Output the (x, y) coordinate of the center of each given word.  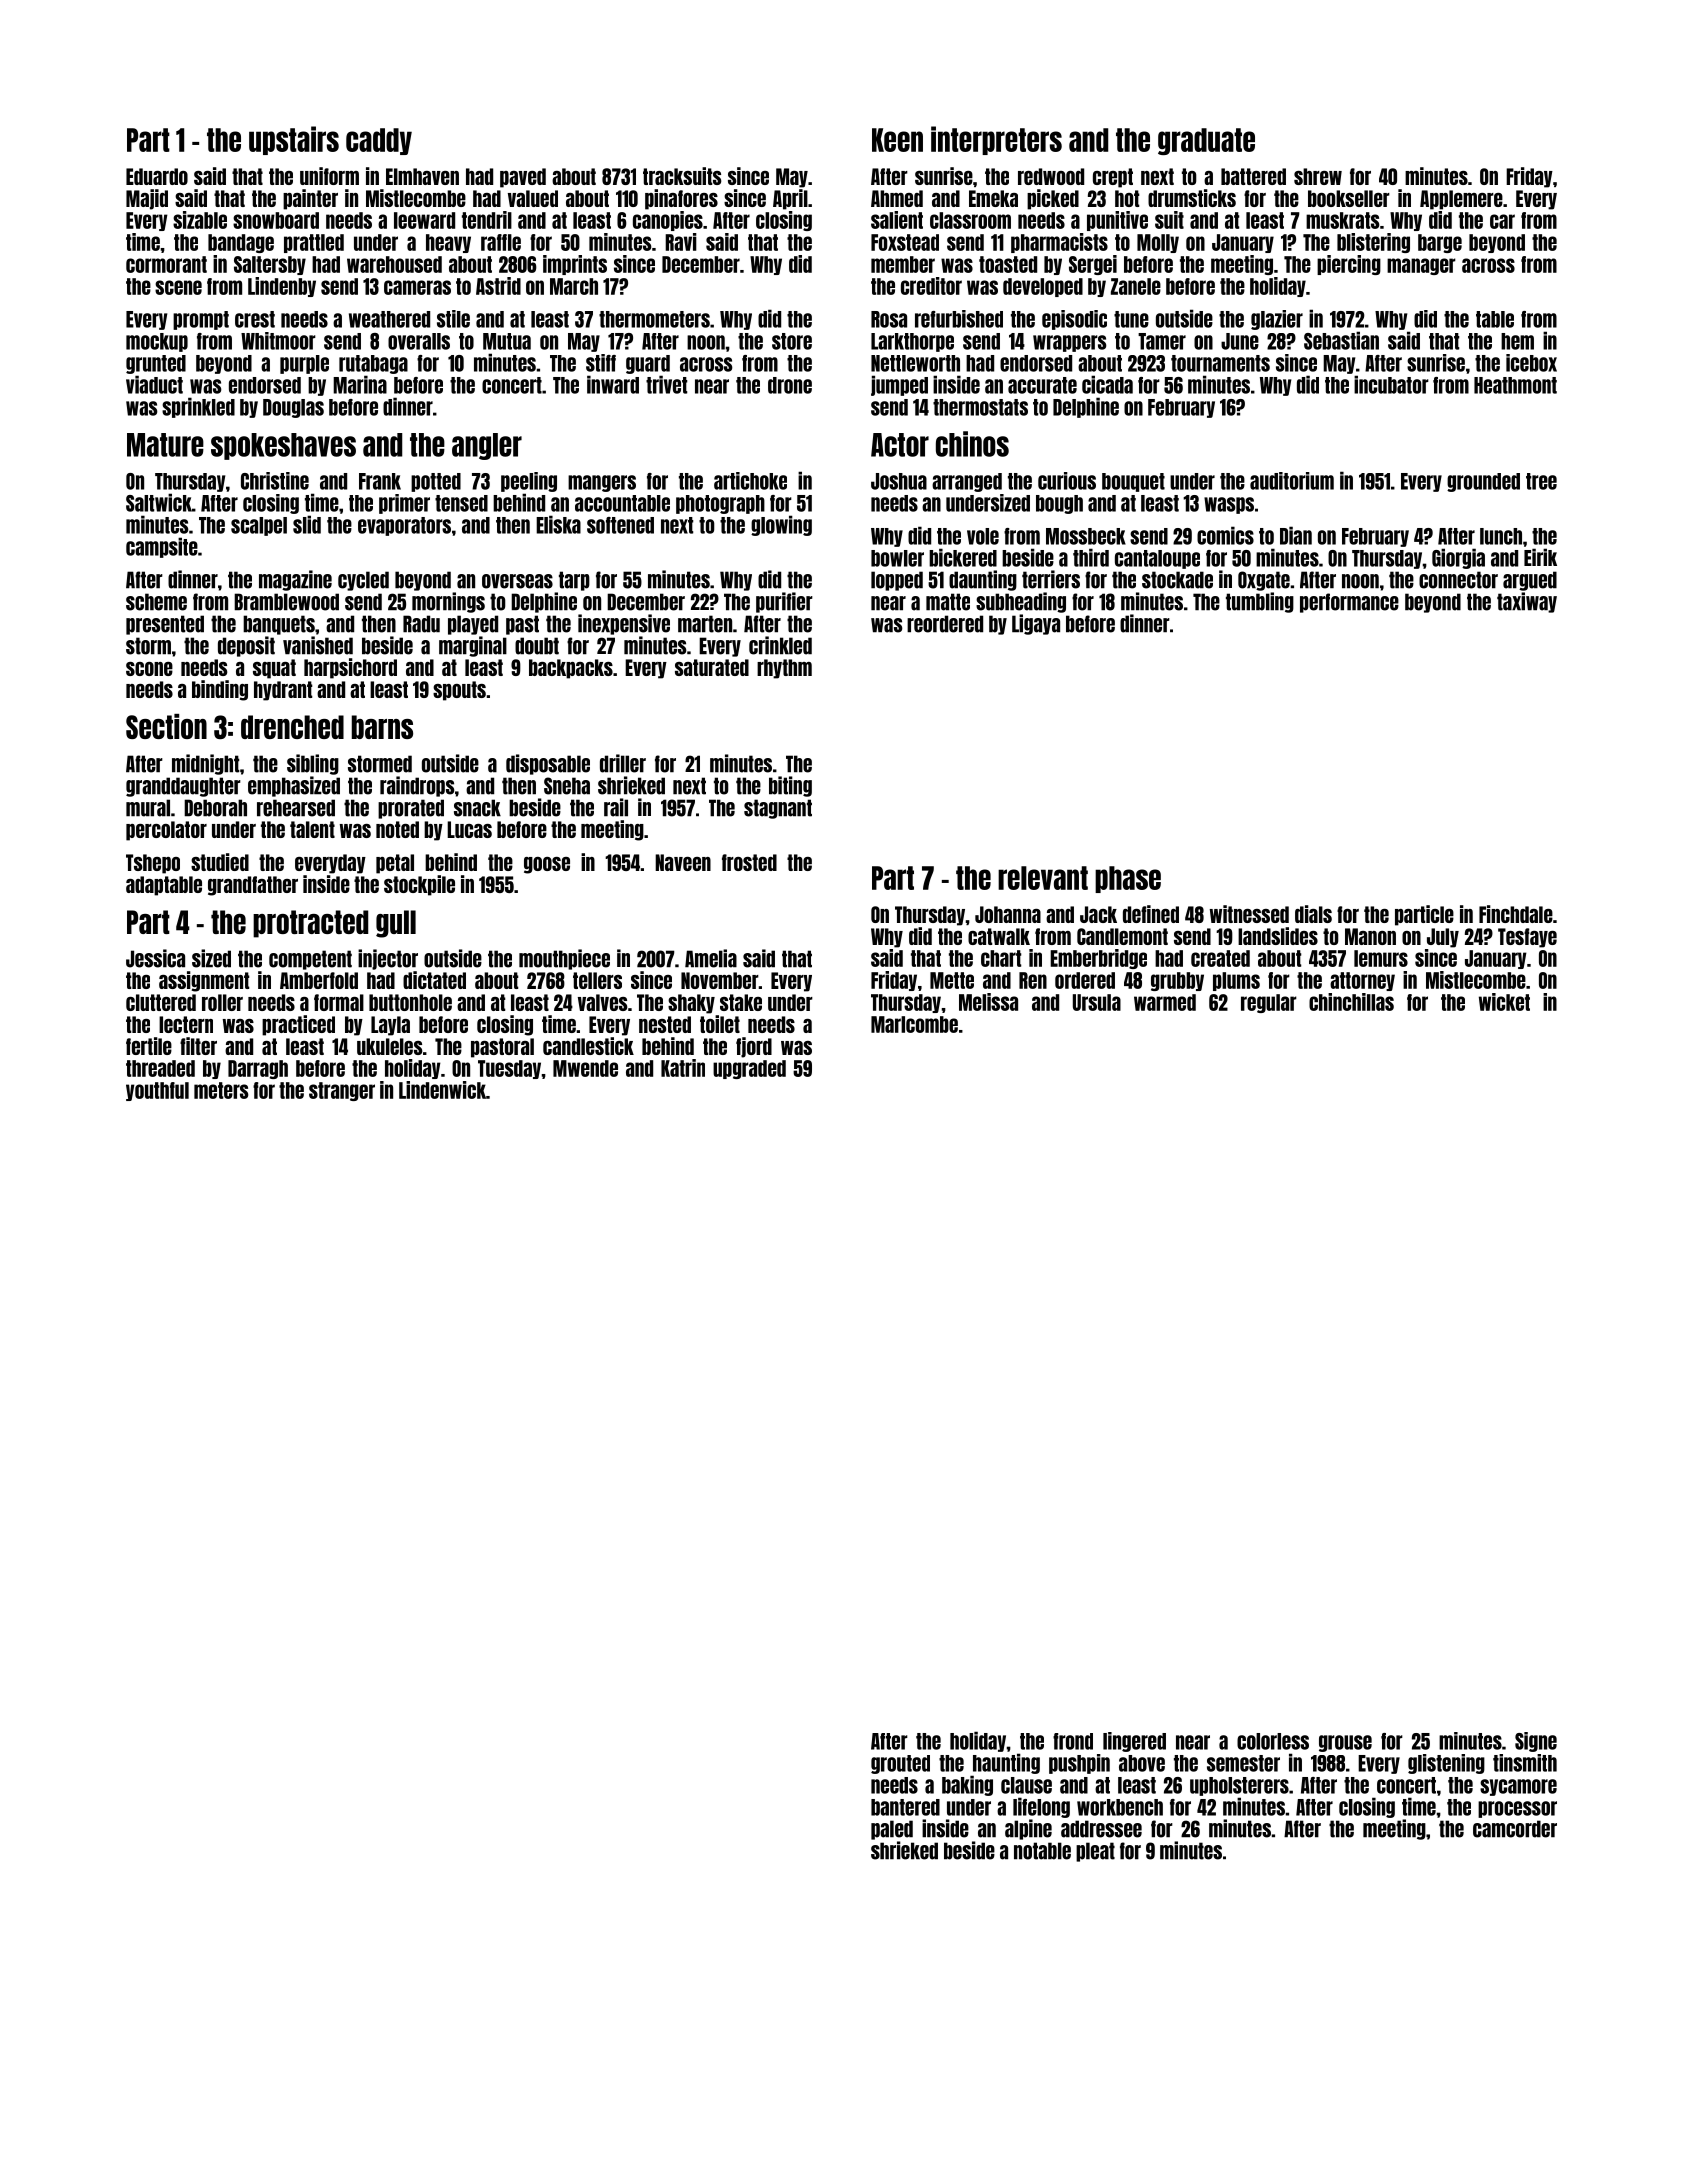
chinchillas (1351, 1002)
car (1502, 221)
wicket (1504, 1002)
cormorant (166, 264)
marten (705, 624)
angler (487, 446)
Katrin (683, 1068)
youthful (157, 1091)
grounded (1483, 482)
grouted (900, 1764)
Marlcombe (914, 1024)
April (790, 199)
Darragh (258, 1069)
